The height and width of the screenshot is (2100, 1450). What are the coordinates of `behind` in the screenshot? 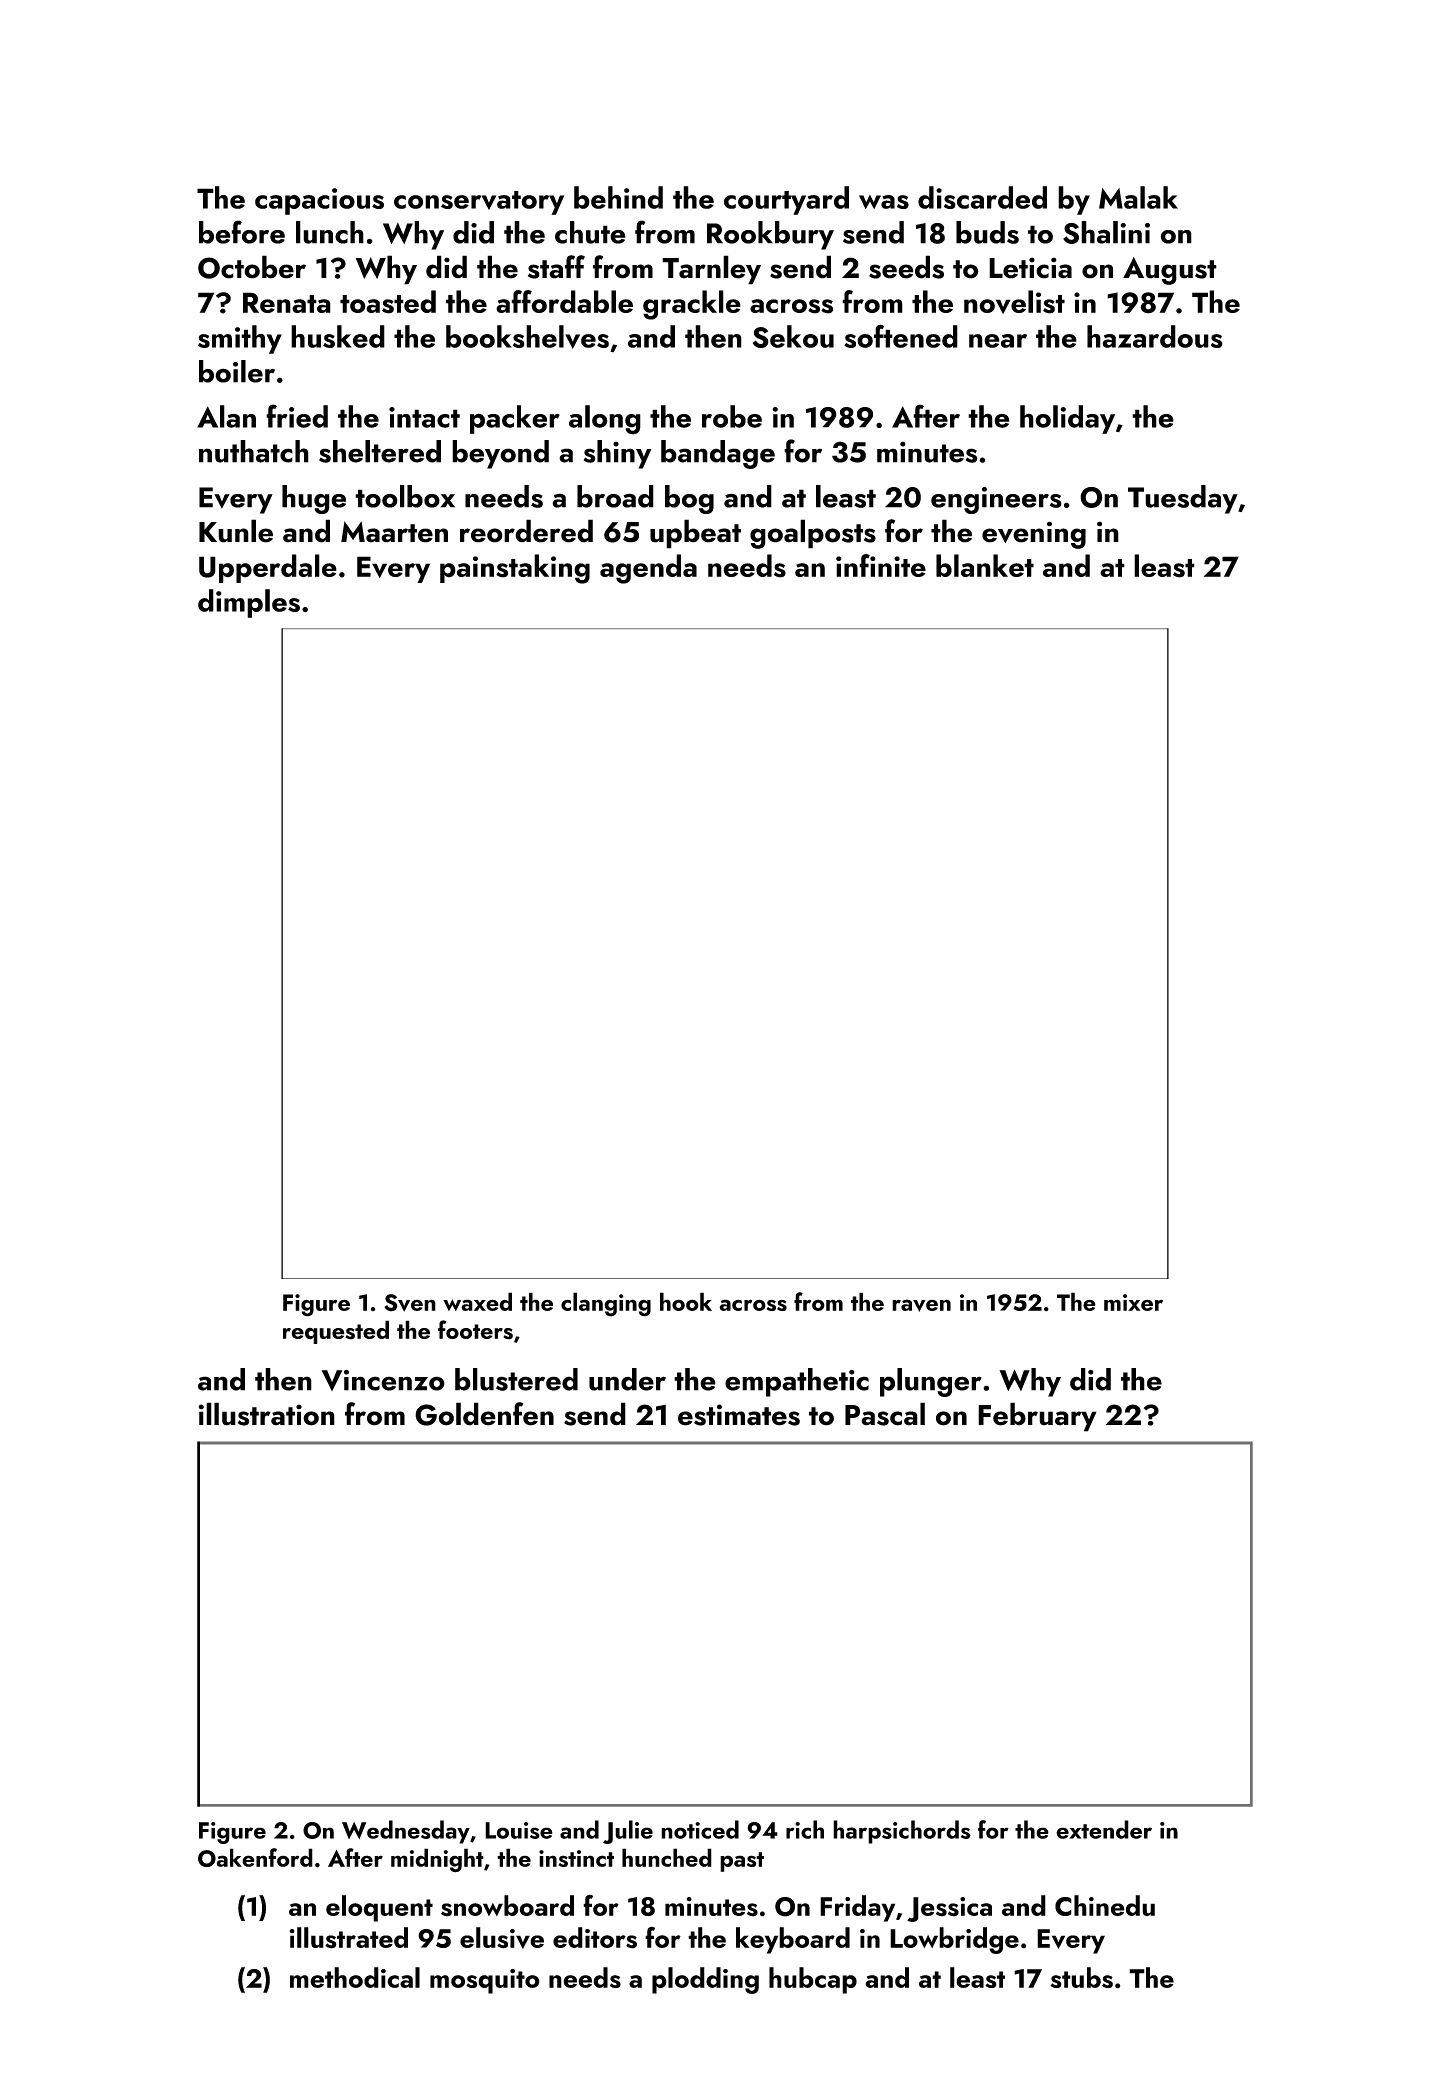 It's located at (618, 197).
